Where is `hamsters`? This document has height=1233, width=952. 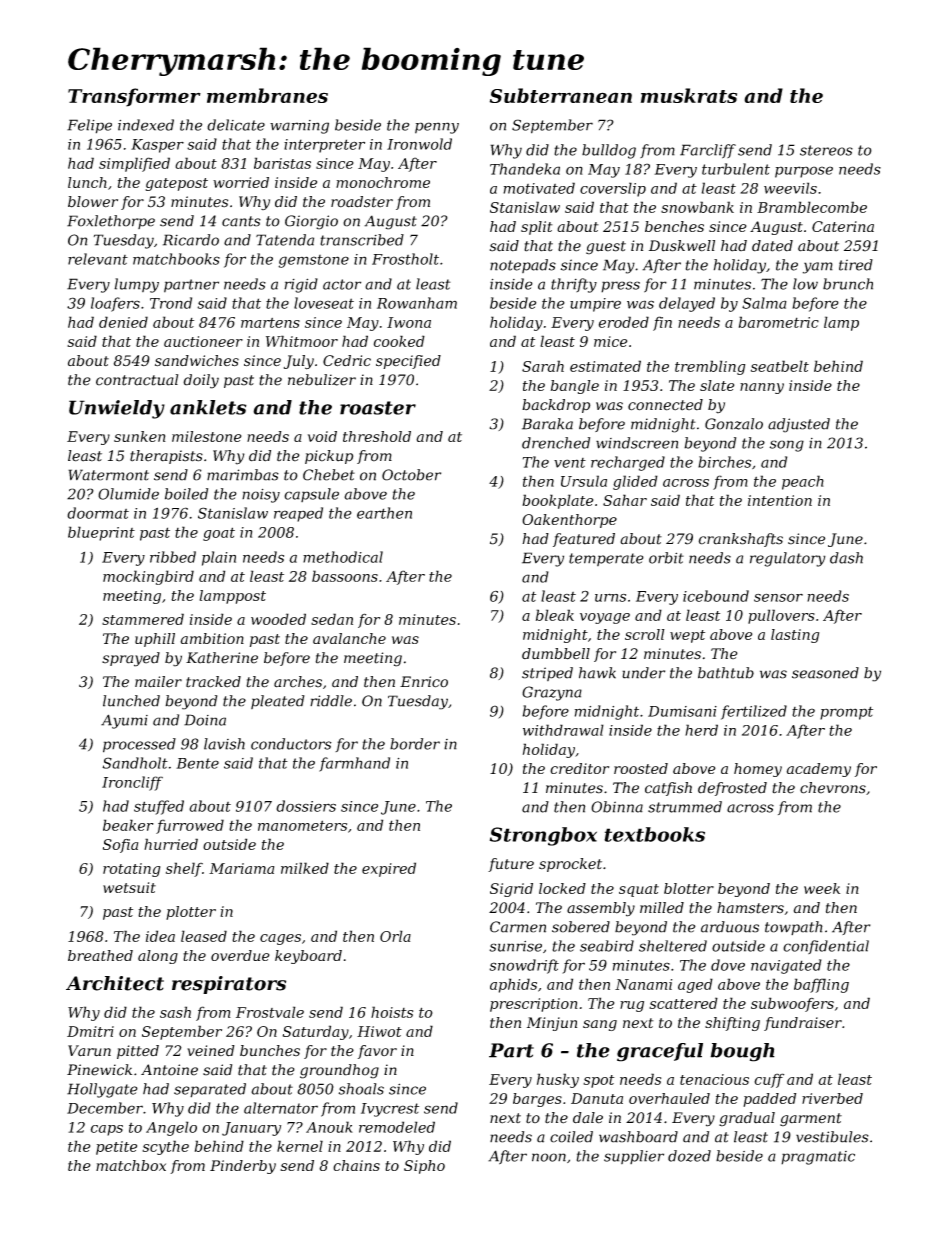 hamsters is located at coordinates (750, 908).
